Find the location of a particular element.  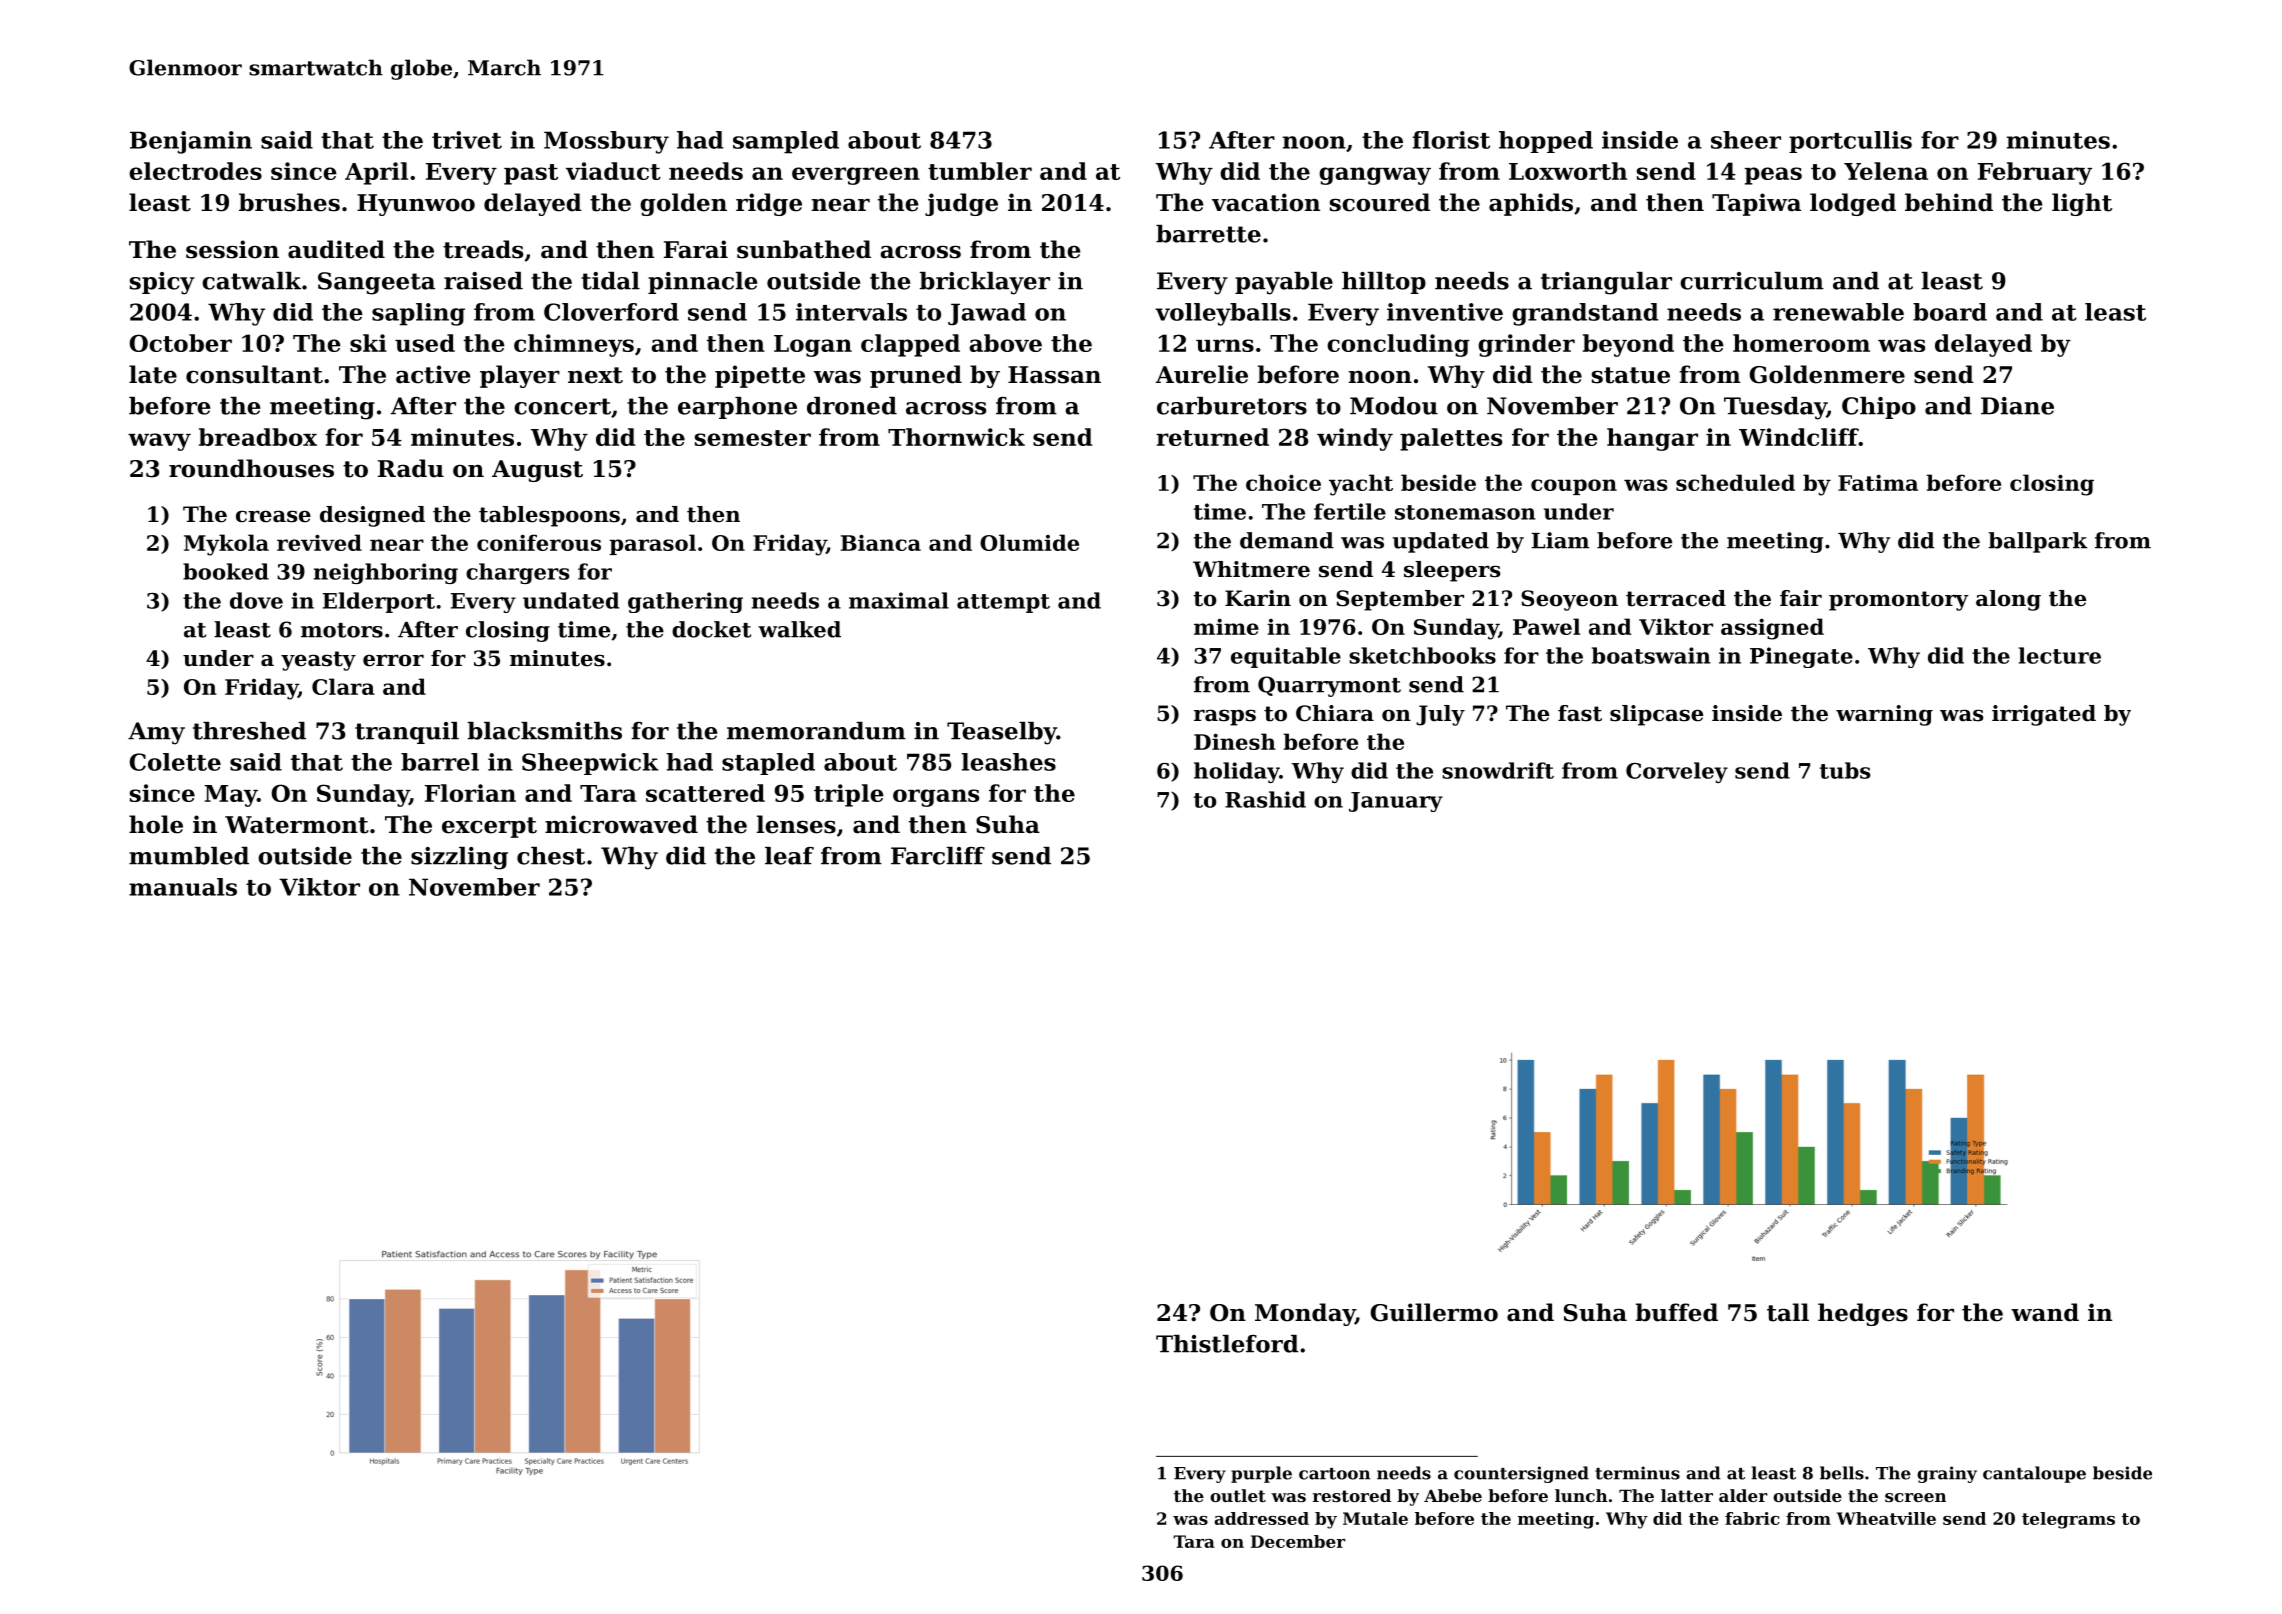

Thistleford is located at coordinates (1227, 1344).
